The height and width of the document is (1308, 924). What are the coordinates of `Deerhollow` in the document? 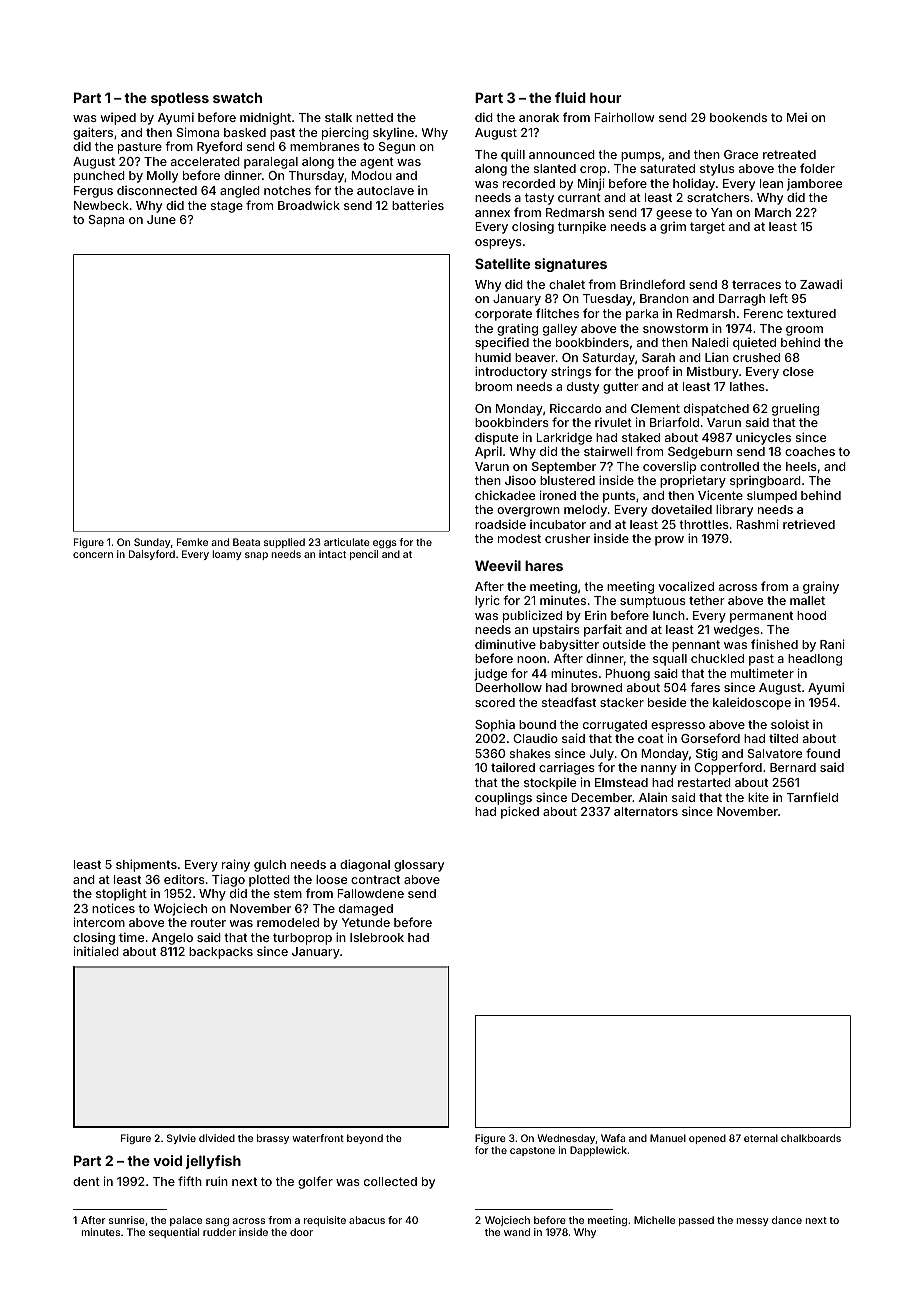 It's located at (508, 687).
